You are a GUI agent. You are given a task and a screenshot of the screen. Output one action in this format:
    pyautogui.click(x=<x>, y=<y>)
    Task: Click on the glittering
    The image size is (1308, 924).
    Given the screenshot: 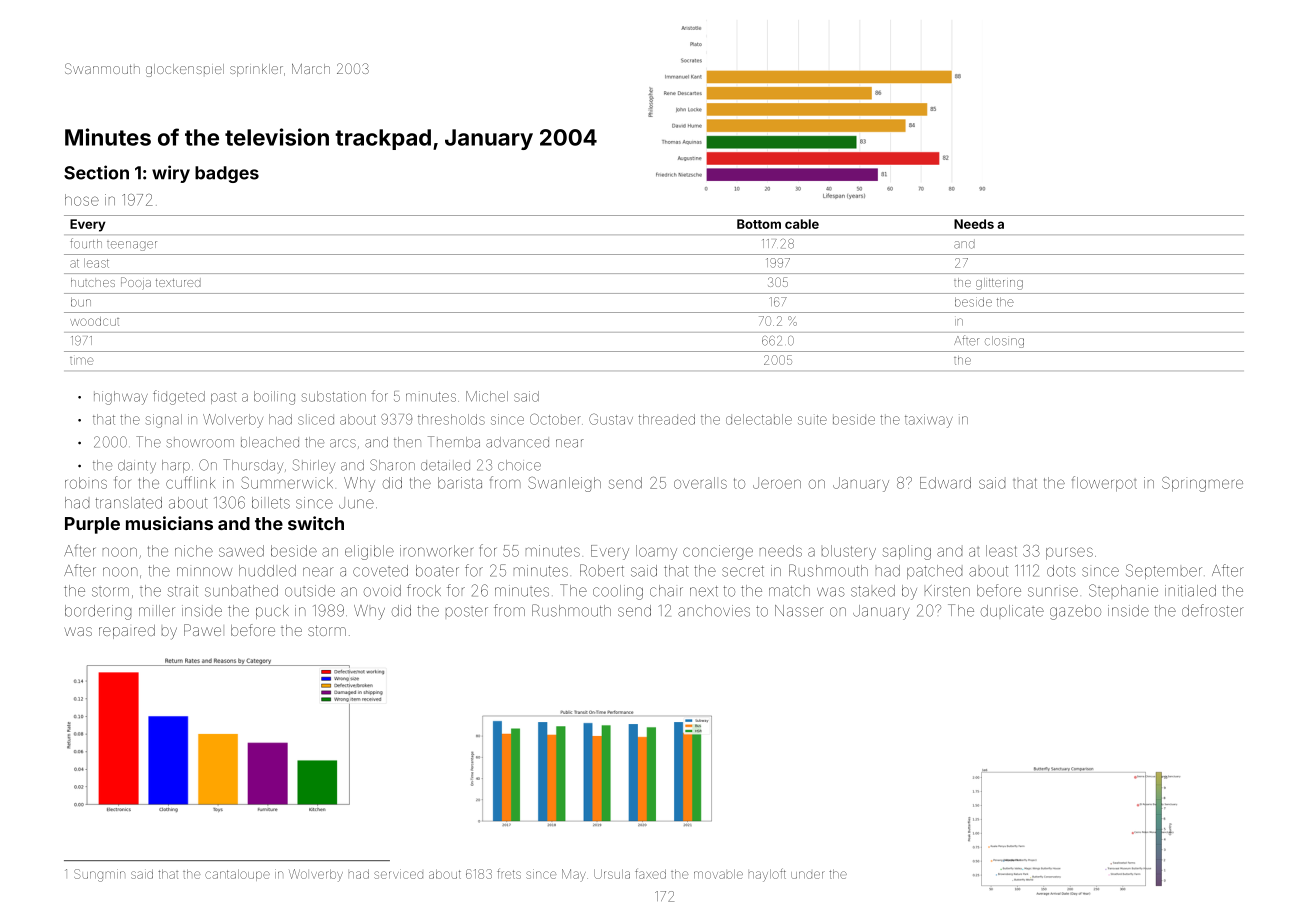 What is the action you would take?
    pyautogui.click(x=999, y=284)
